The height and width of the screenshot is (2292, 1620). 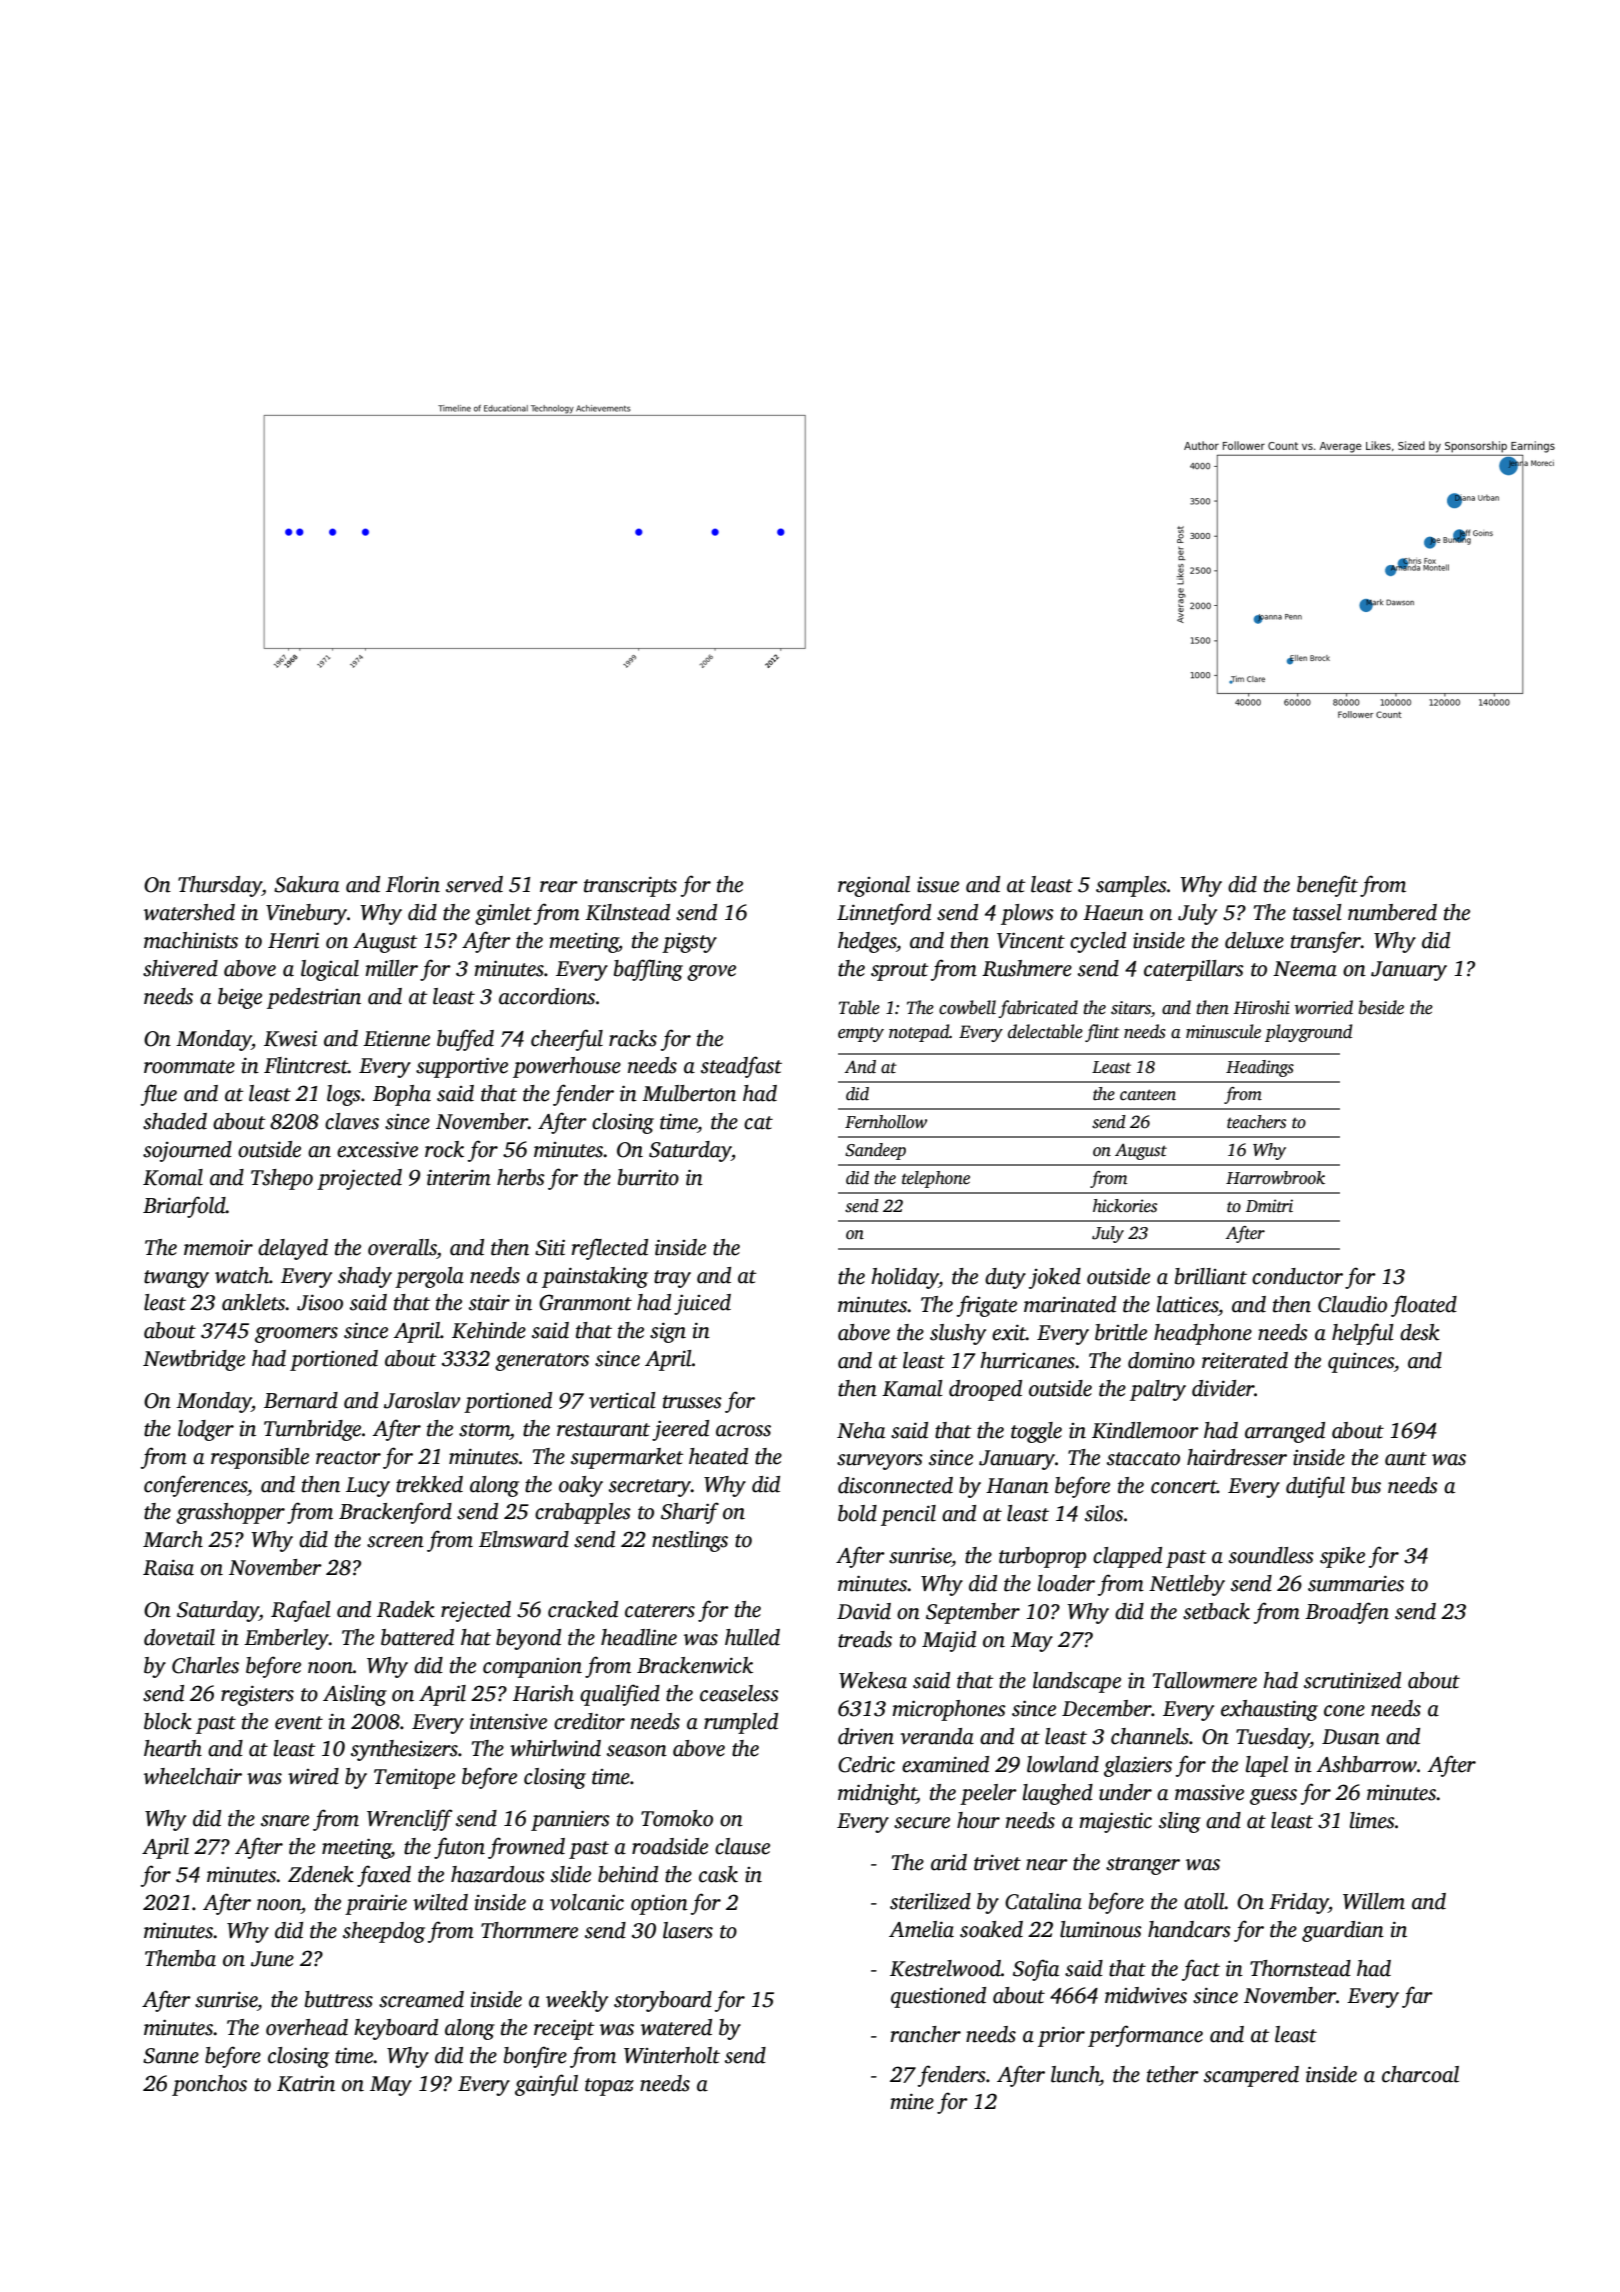 I want to click on veranda, so click(x=937, y=1736).
